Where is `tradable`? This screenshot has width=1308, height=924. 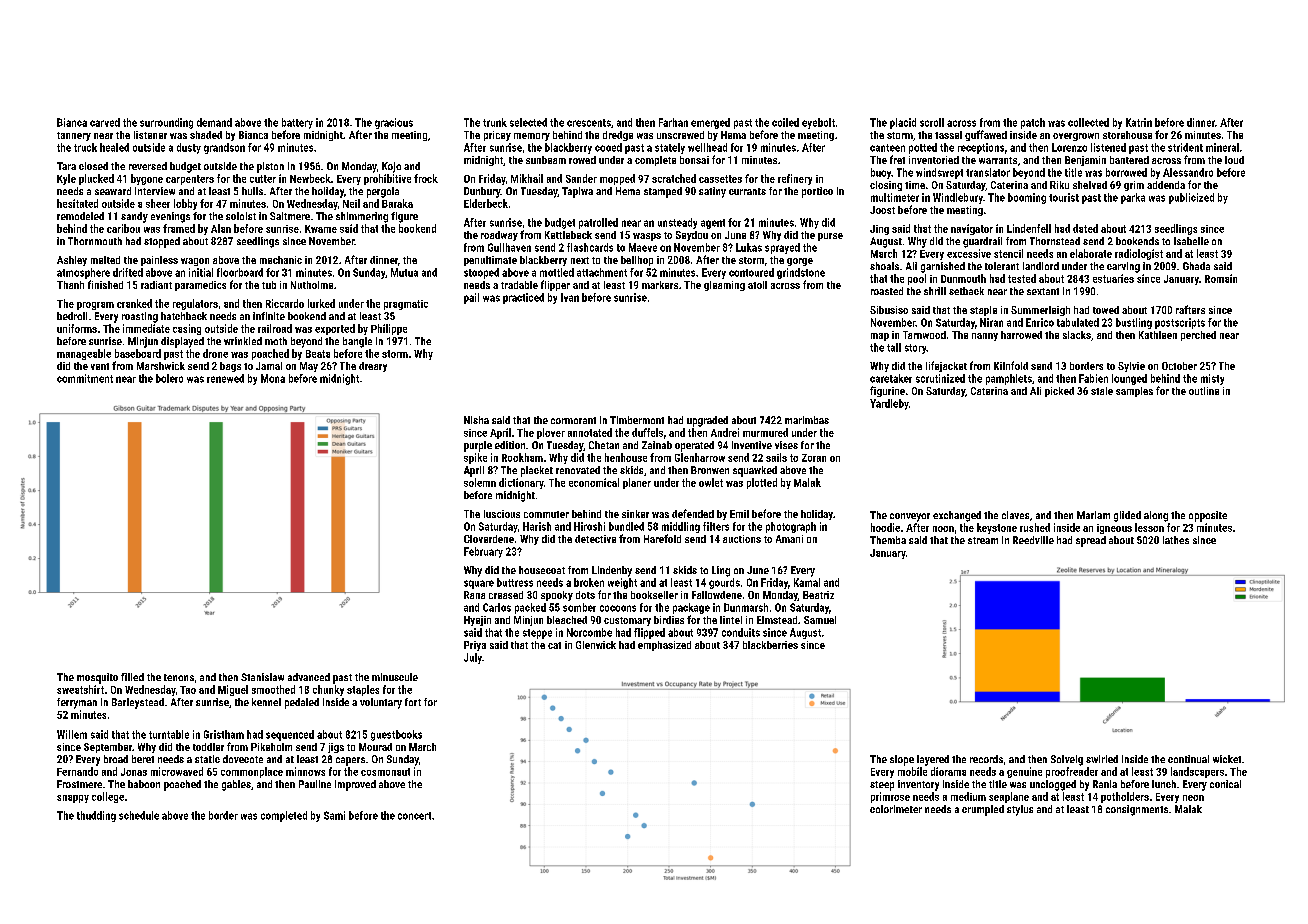
tradable is located at coordinates (519, 285).
